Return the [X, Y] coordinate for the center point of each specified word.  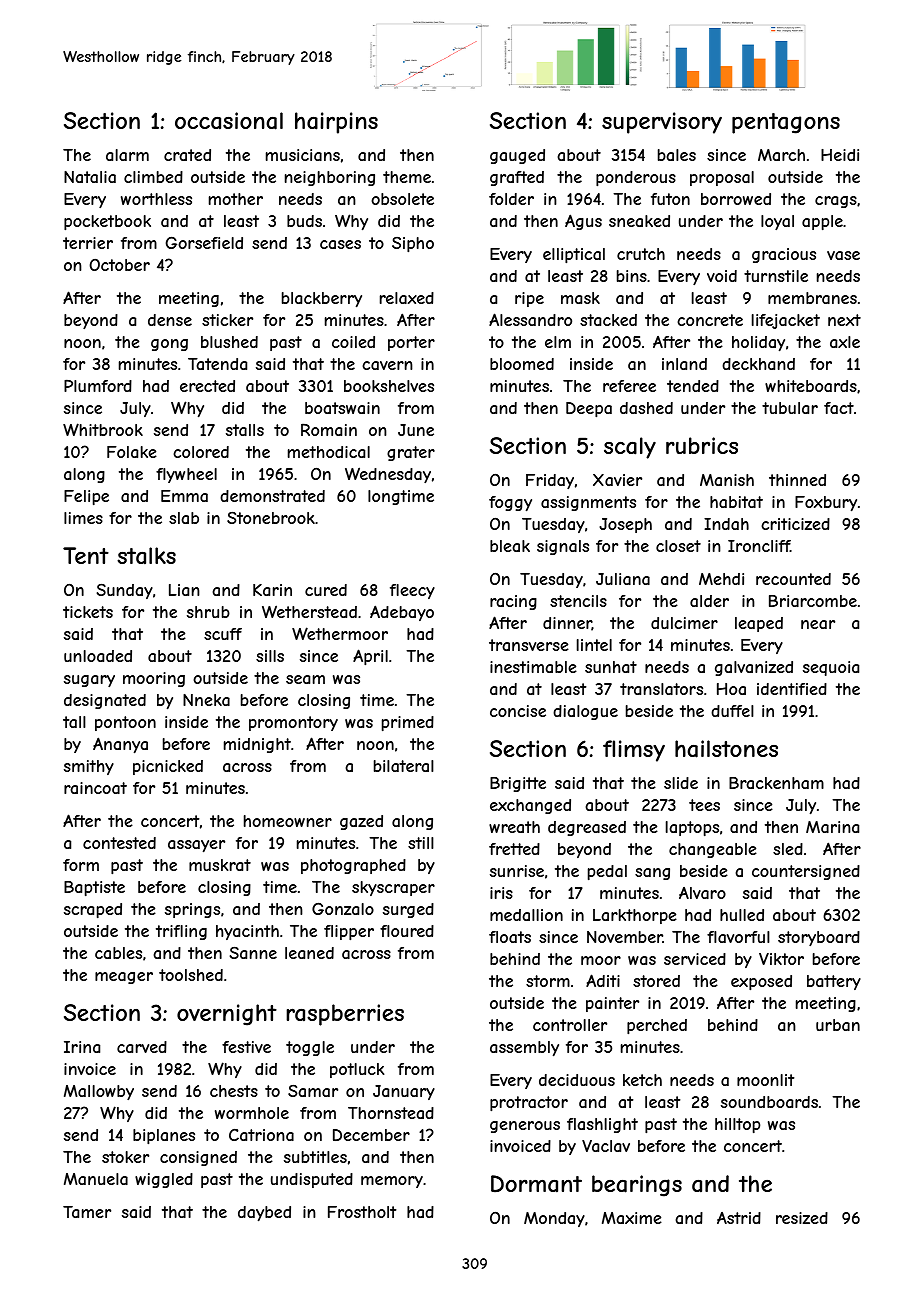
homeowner [288, 821]
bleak [510, 546]
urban [838, 1025]
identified [792, 689]
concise [518, 711]
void [722, 276]
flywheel [186, 475]
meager [124, 978]
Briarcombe [813, 601]
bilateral [404, 766]
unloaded [98, 656]
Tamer [87, 1212]
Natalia [90, 177]
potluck [357, 1070]
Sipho [413, 245]
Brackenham [776, 783]
